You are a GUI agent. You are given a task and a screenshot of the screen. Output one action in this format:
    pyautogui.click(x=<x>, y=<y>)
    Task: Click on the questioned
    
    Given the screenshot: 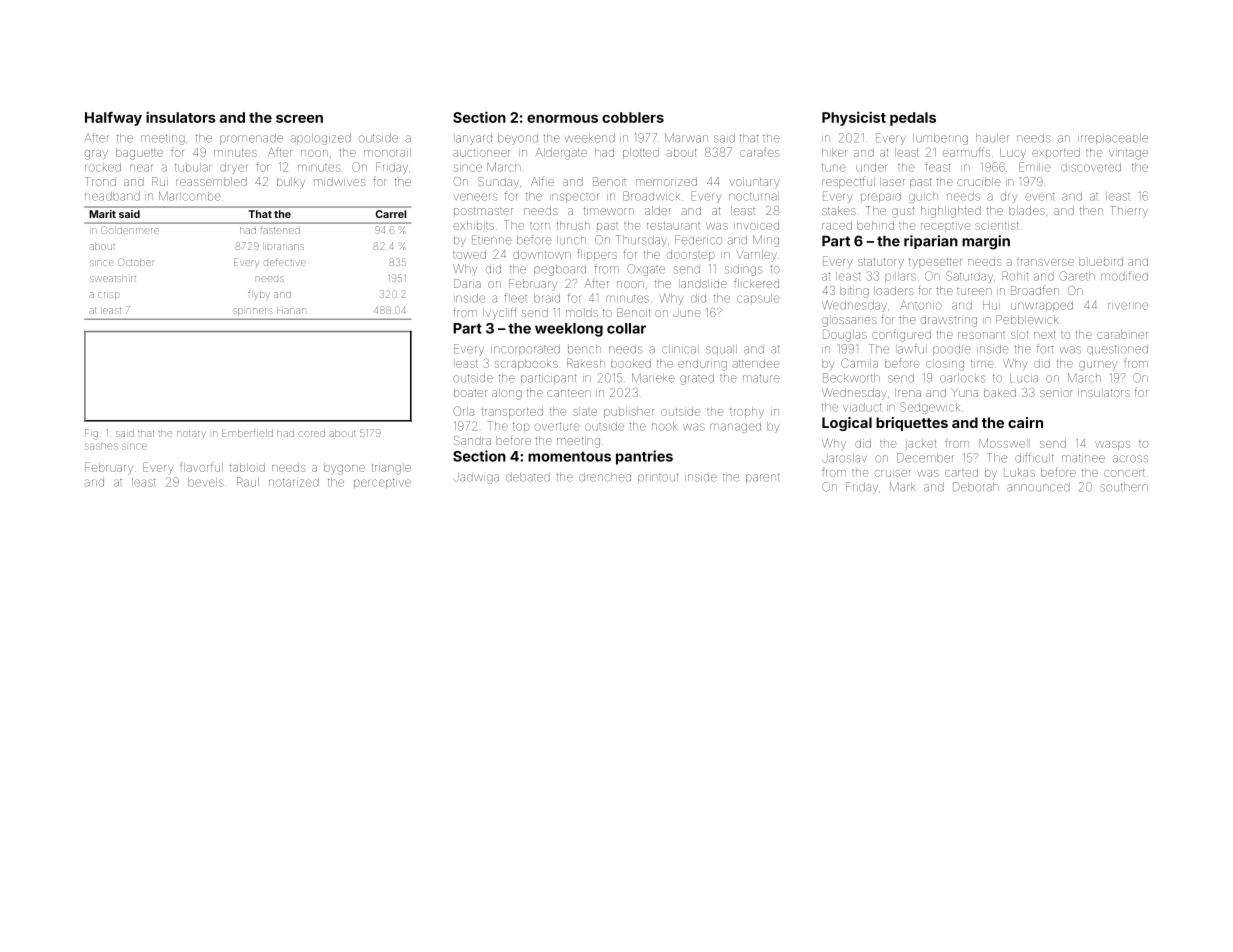 What is the action you would take?
    pyautogui.click(x=1117, y=350)
